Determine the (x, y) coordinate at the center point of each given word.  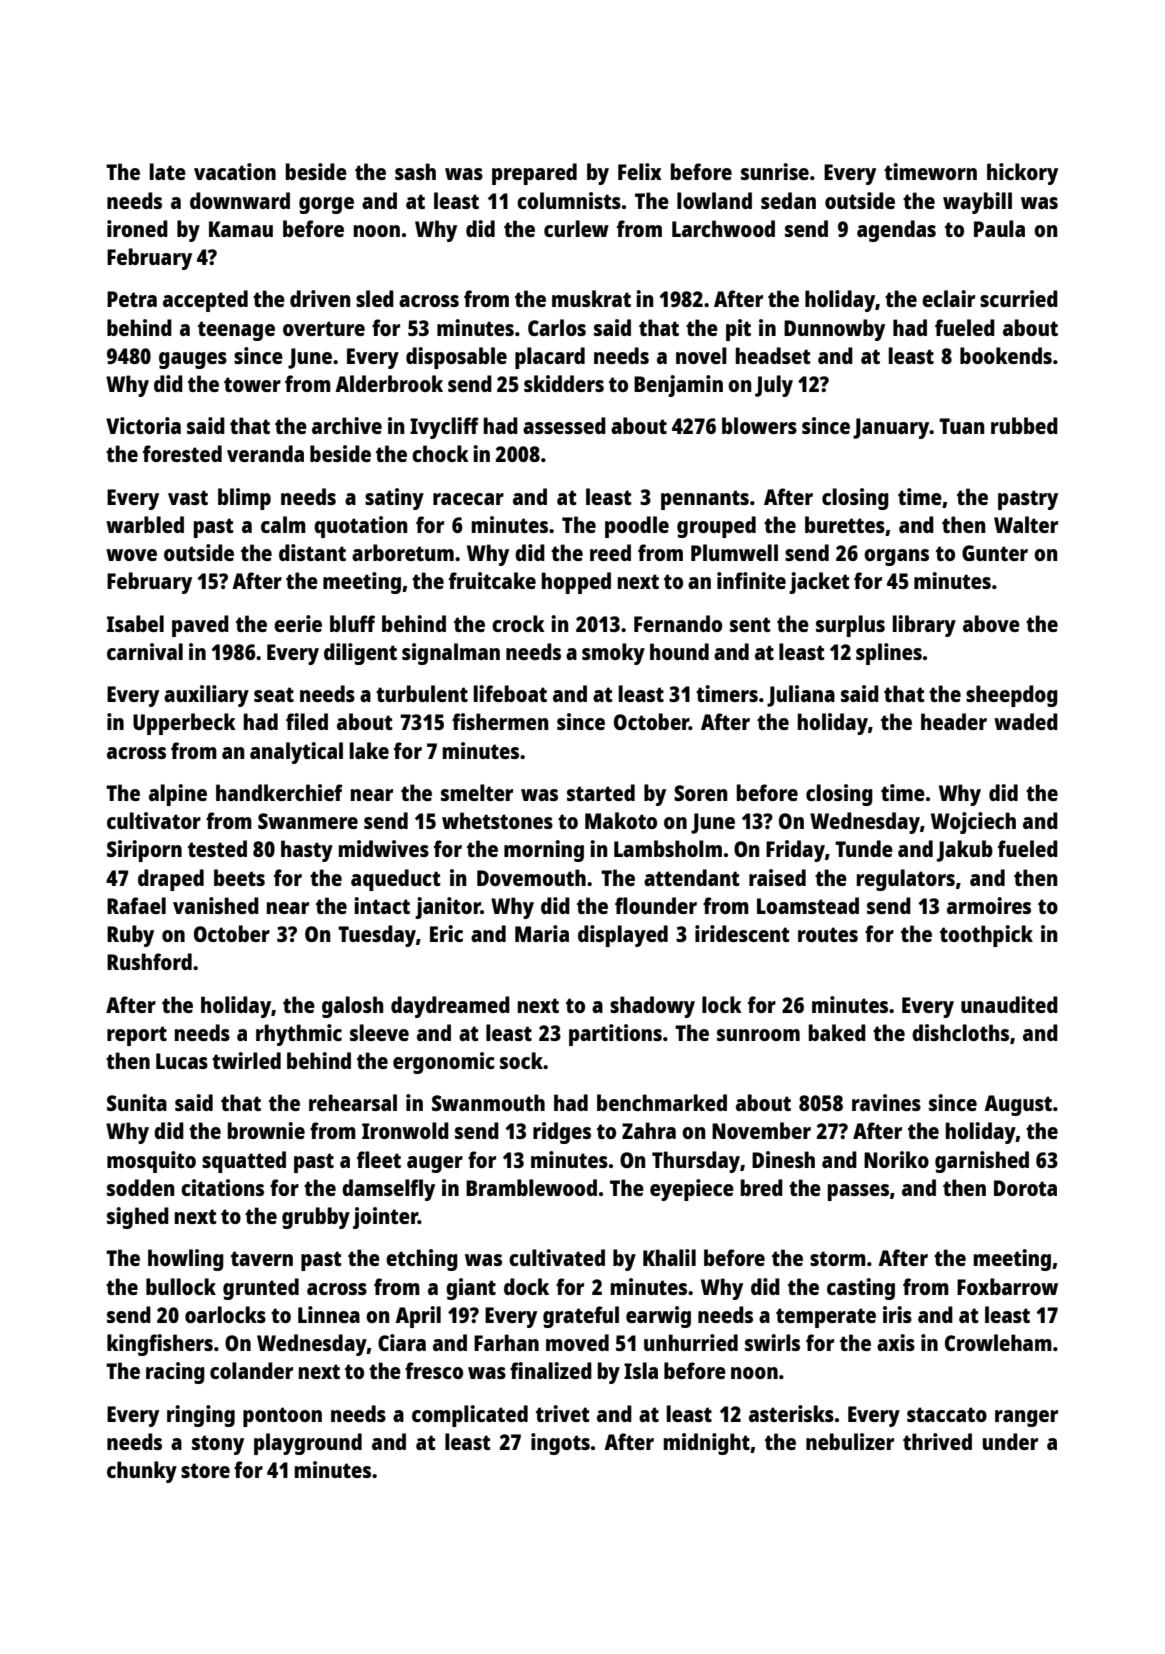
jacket (819, 583)
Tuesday (377, 936)
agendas (896, 231)
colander (251, 1370)
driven (320, 298)
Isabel (135, 623)
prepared (534, 174)
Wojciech (973, 823)
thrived (937, 1441)
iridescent (742, 933)
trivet (563, 1413)
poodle (637, 527)
